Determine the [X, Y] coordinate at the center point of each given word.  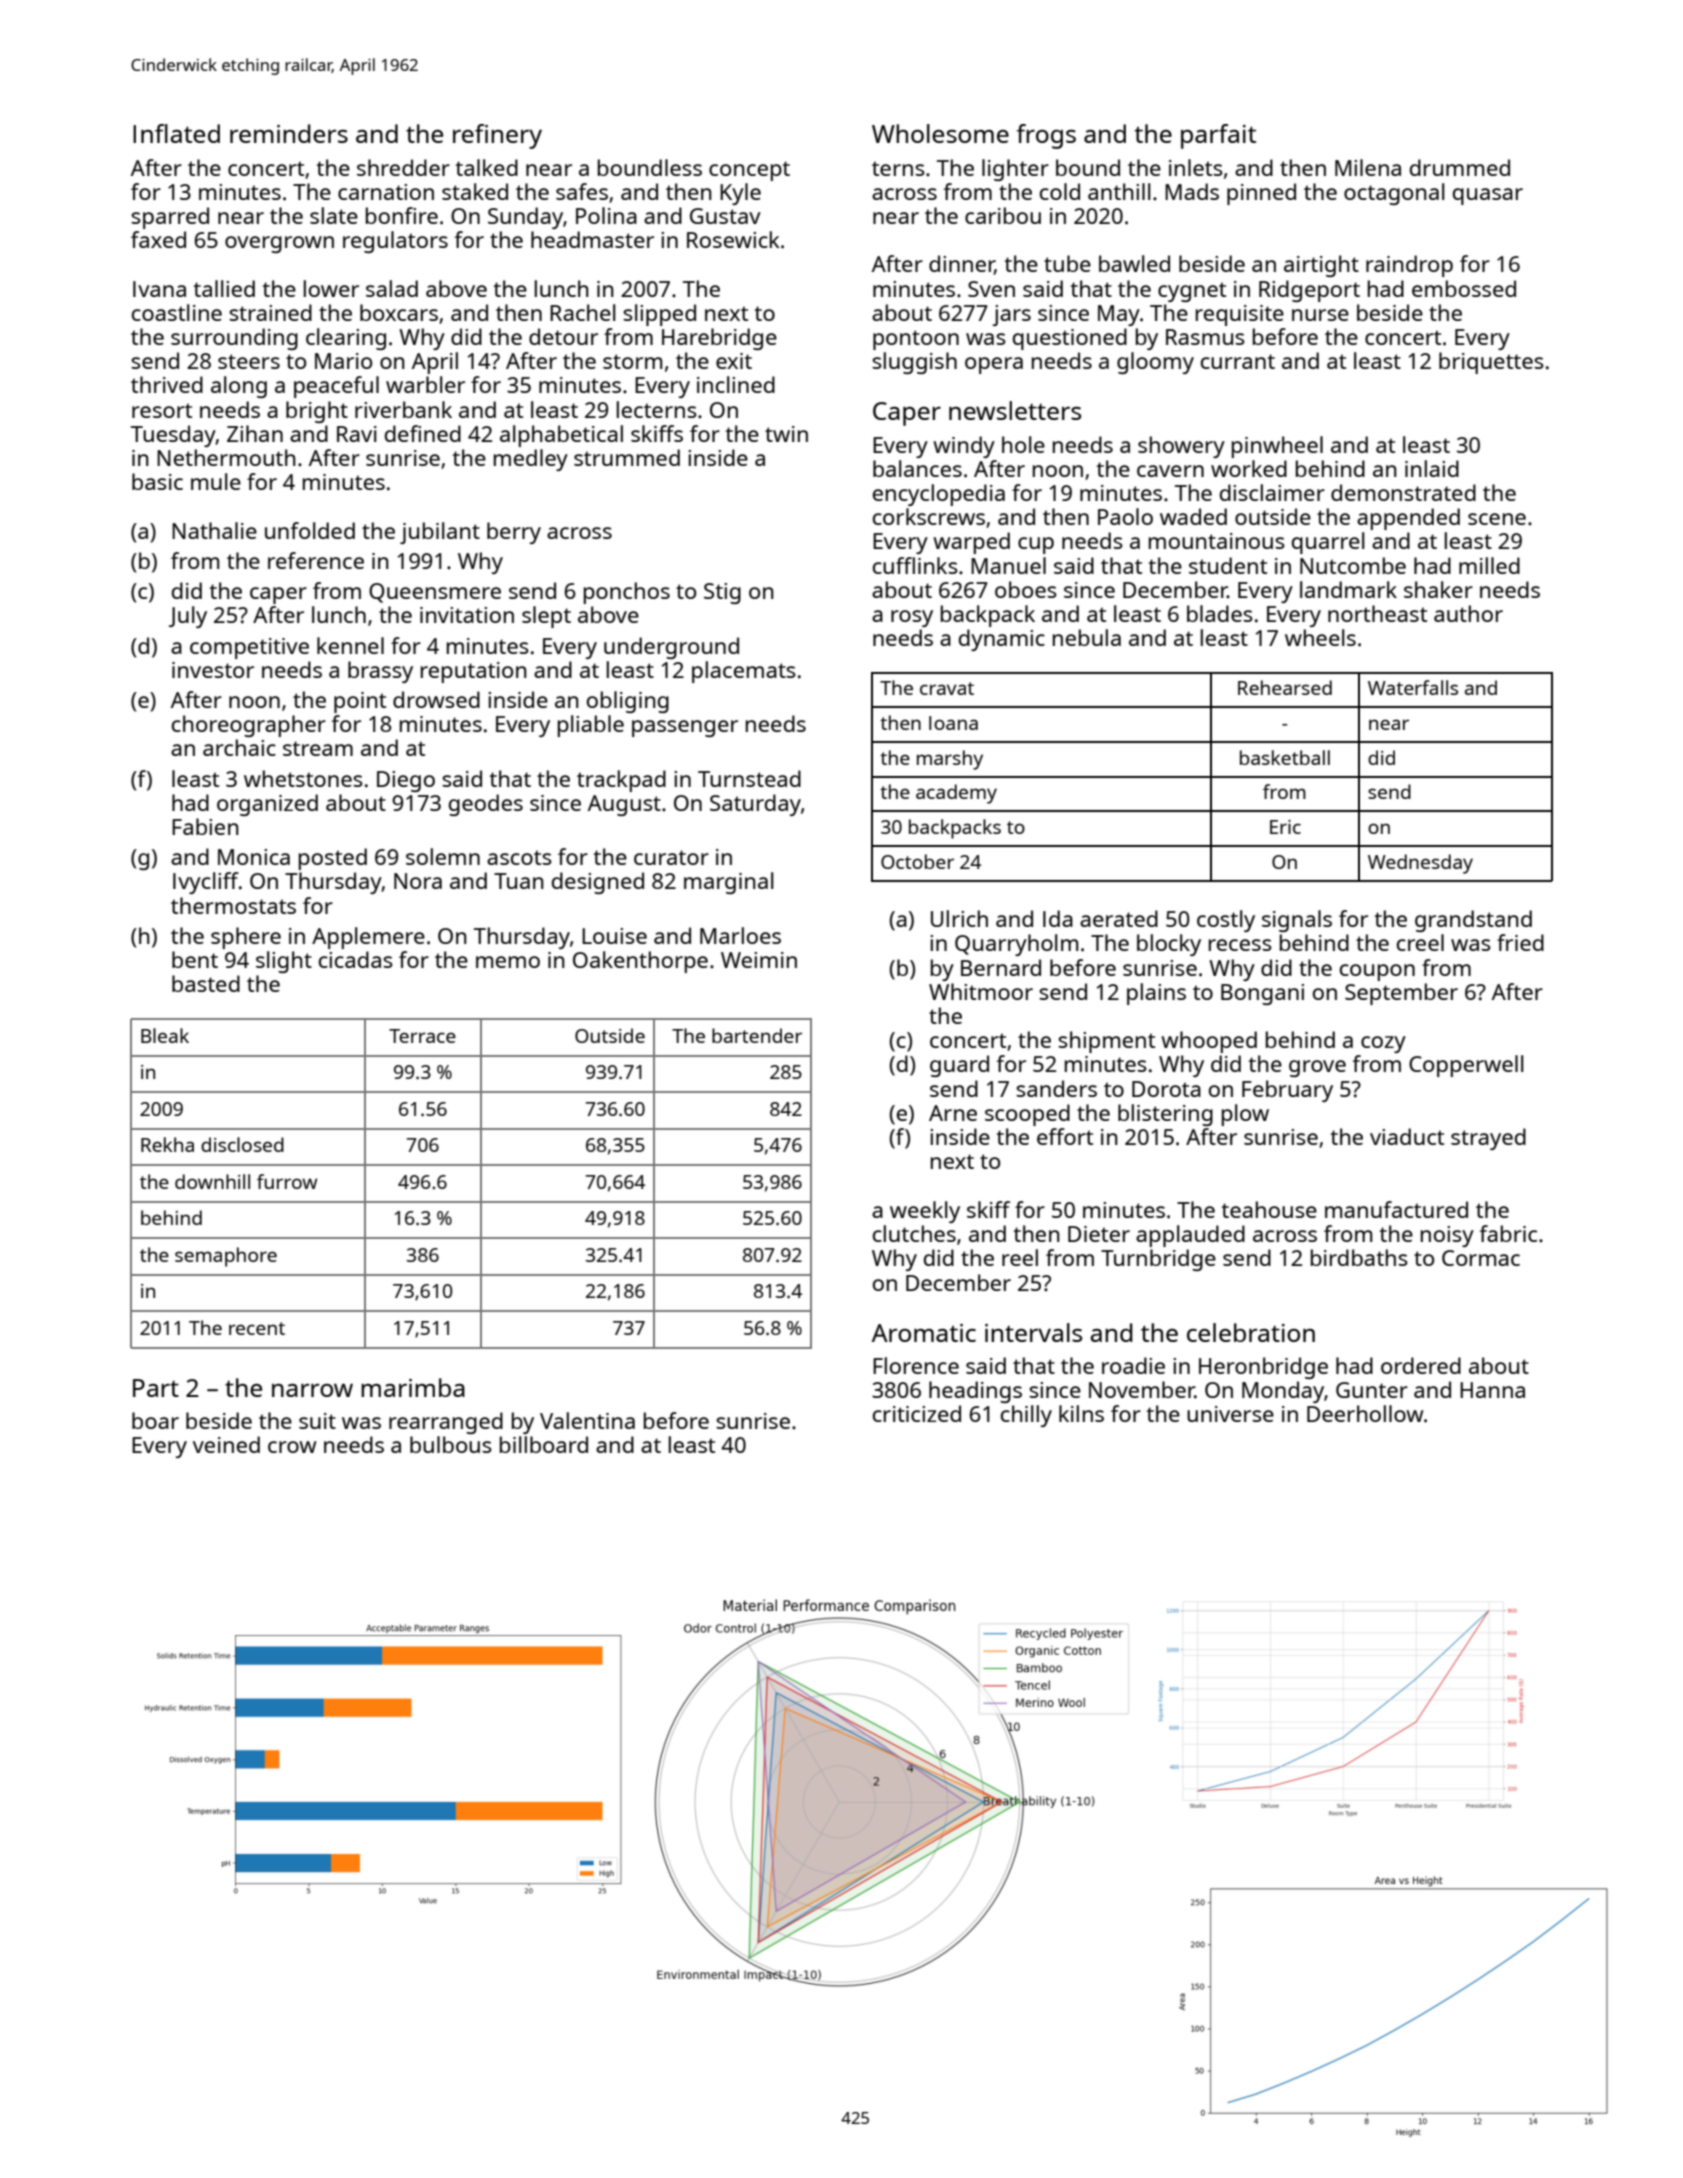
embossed [1464, 288]
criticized [917, 1413]
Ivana [159, 289]
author [1468, 613]
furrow [287, 1181]
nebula [1087, 637]
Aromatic [924, 1333]
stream [318, 748]
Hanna [1492, 1390]
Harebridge [719, 339]
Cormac [1481, 1258]
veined [226, 1444]
